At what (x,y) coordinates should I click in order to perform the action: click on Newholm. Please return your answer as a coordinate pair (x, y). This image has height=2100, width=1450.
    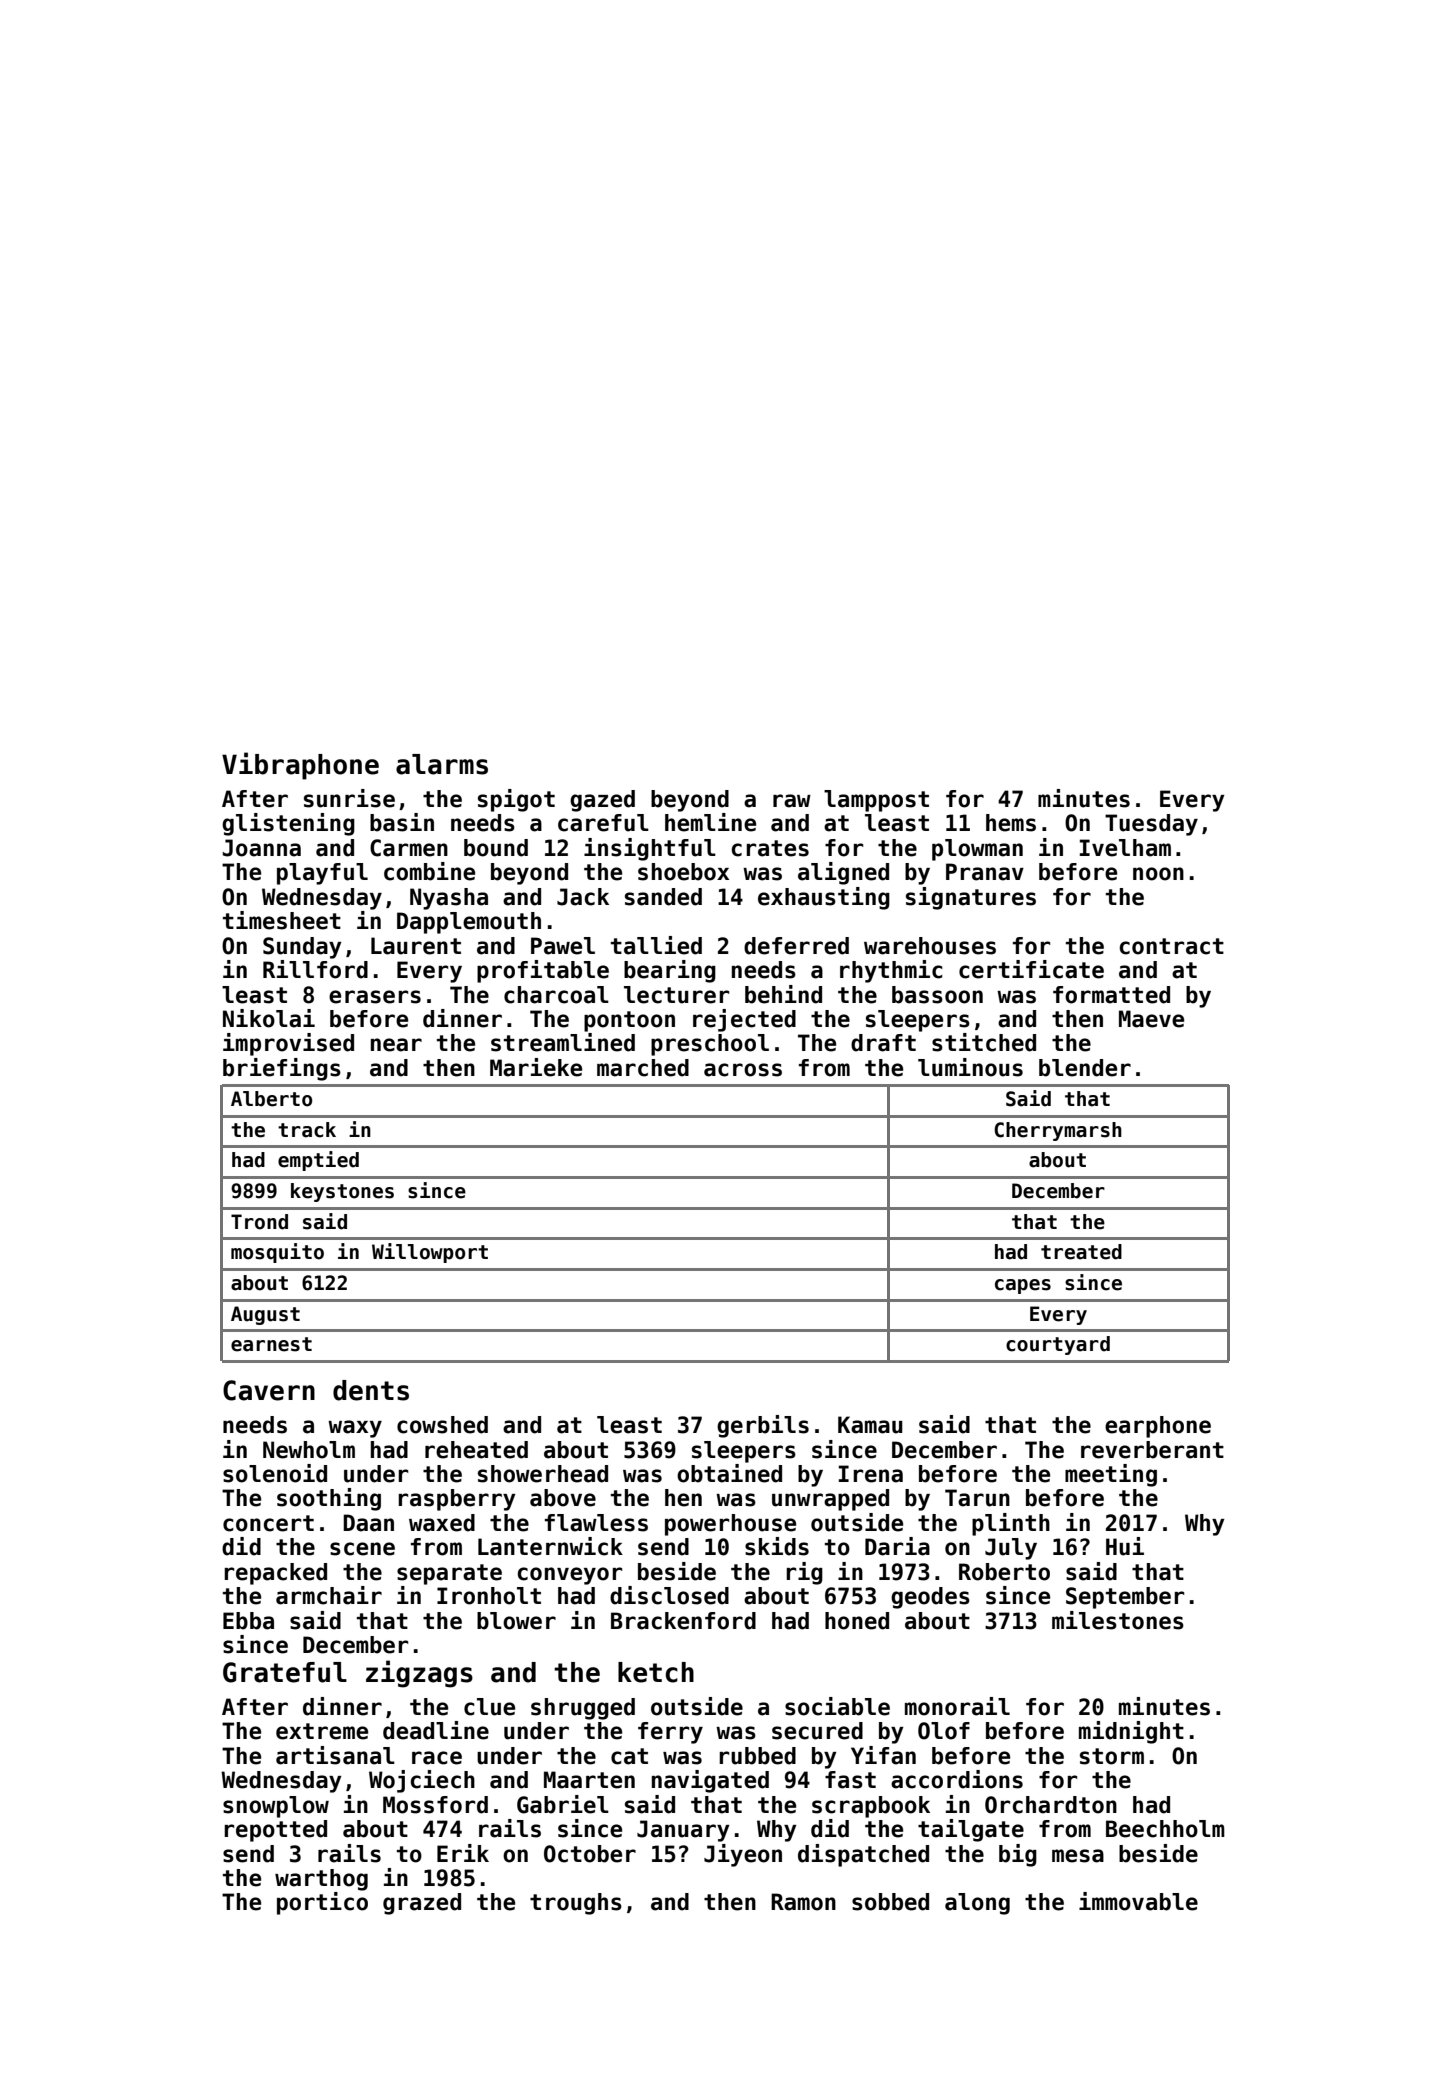
    Looking at the image, I should click on (309, 1450).
